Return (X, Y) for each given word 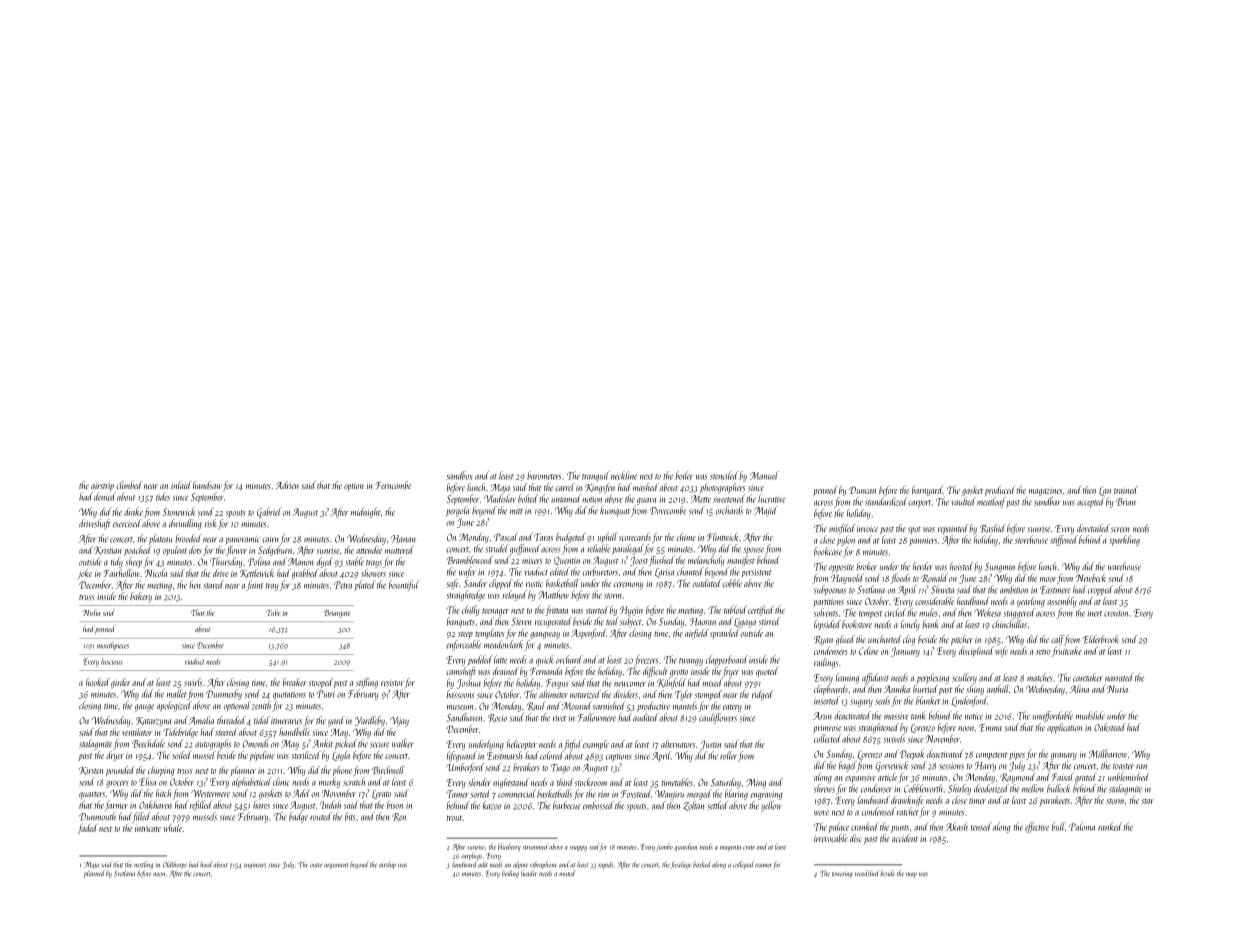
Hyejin (631, 611)
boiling (510, 874)
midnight (365, 512)
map (911, 875)
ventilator (137, 732)
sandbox (459, 475)
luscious (112, 661)
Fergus (557, 684)
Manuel (764, 475)
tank (918, 715)
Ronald (934, 578)
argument (336, 866)
